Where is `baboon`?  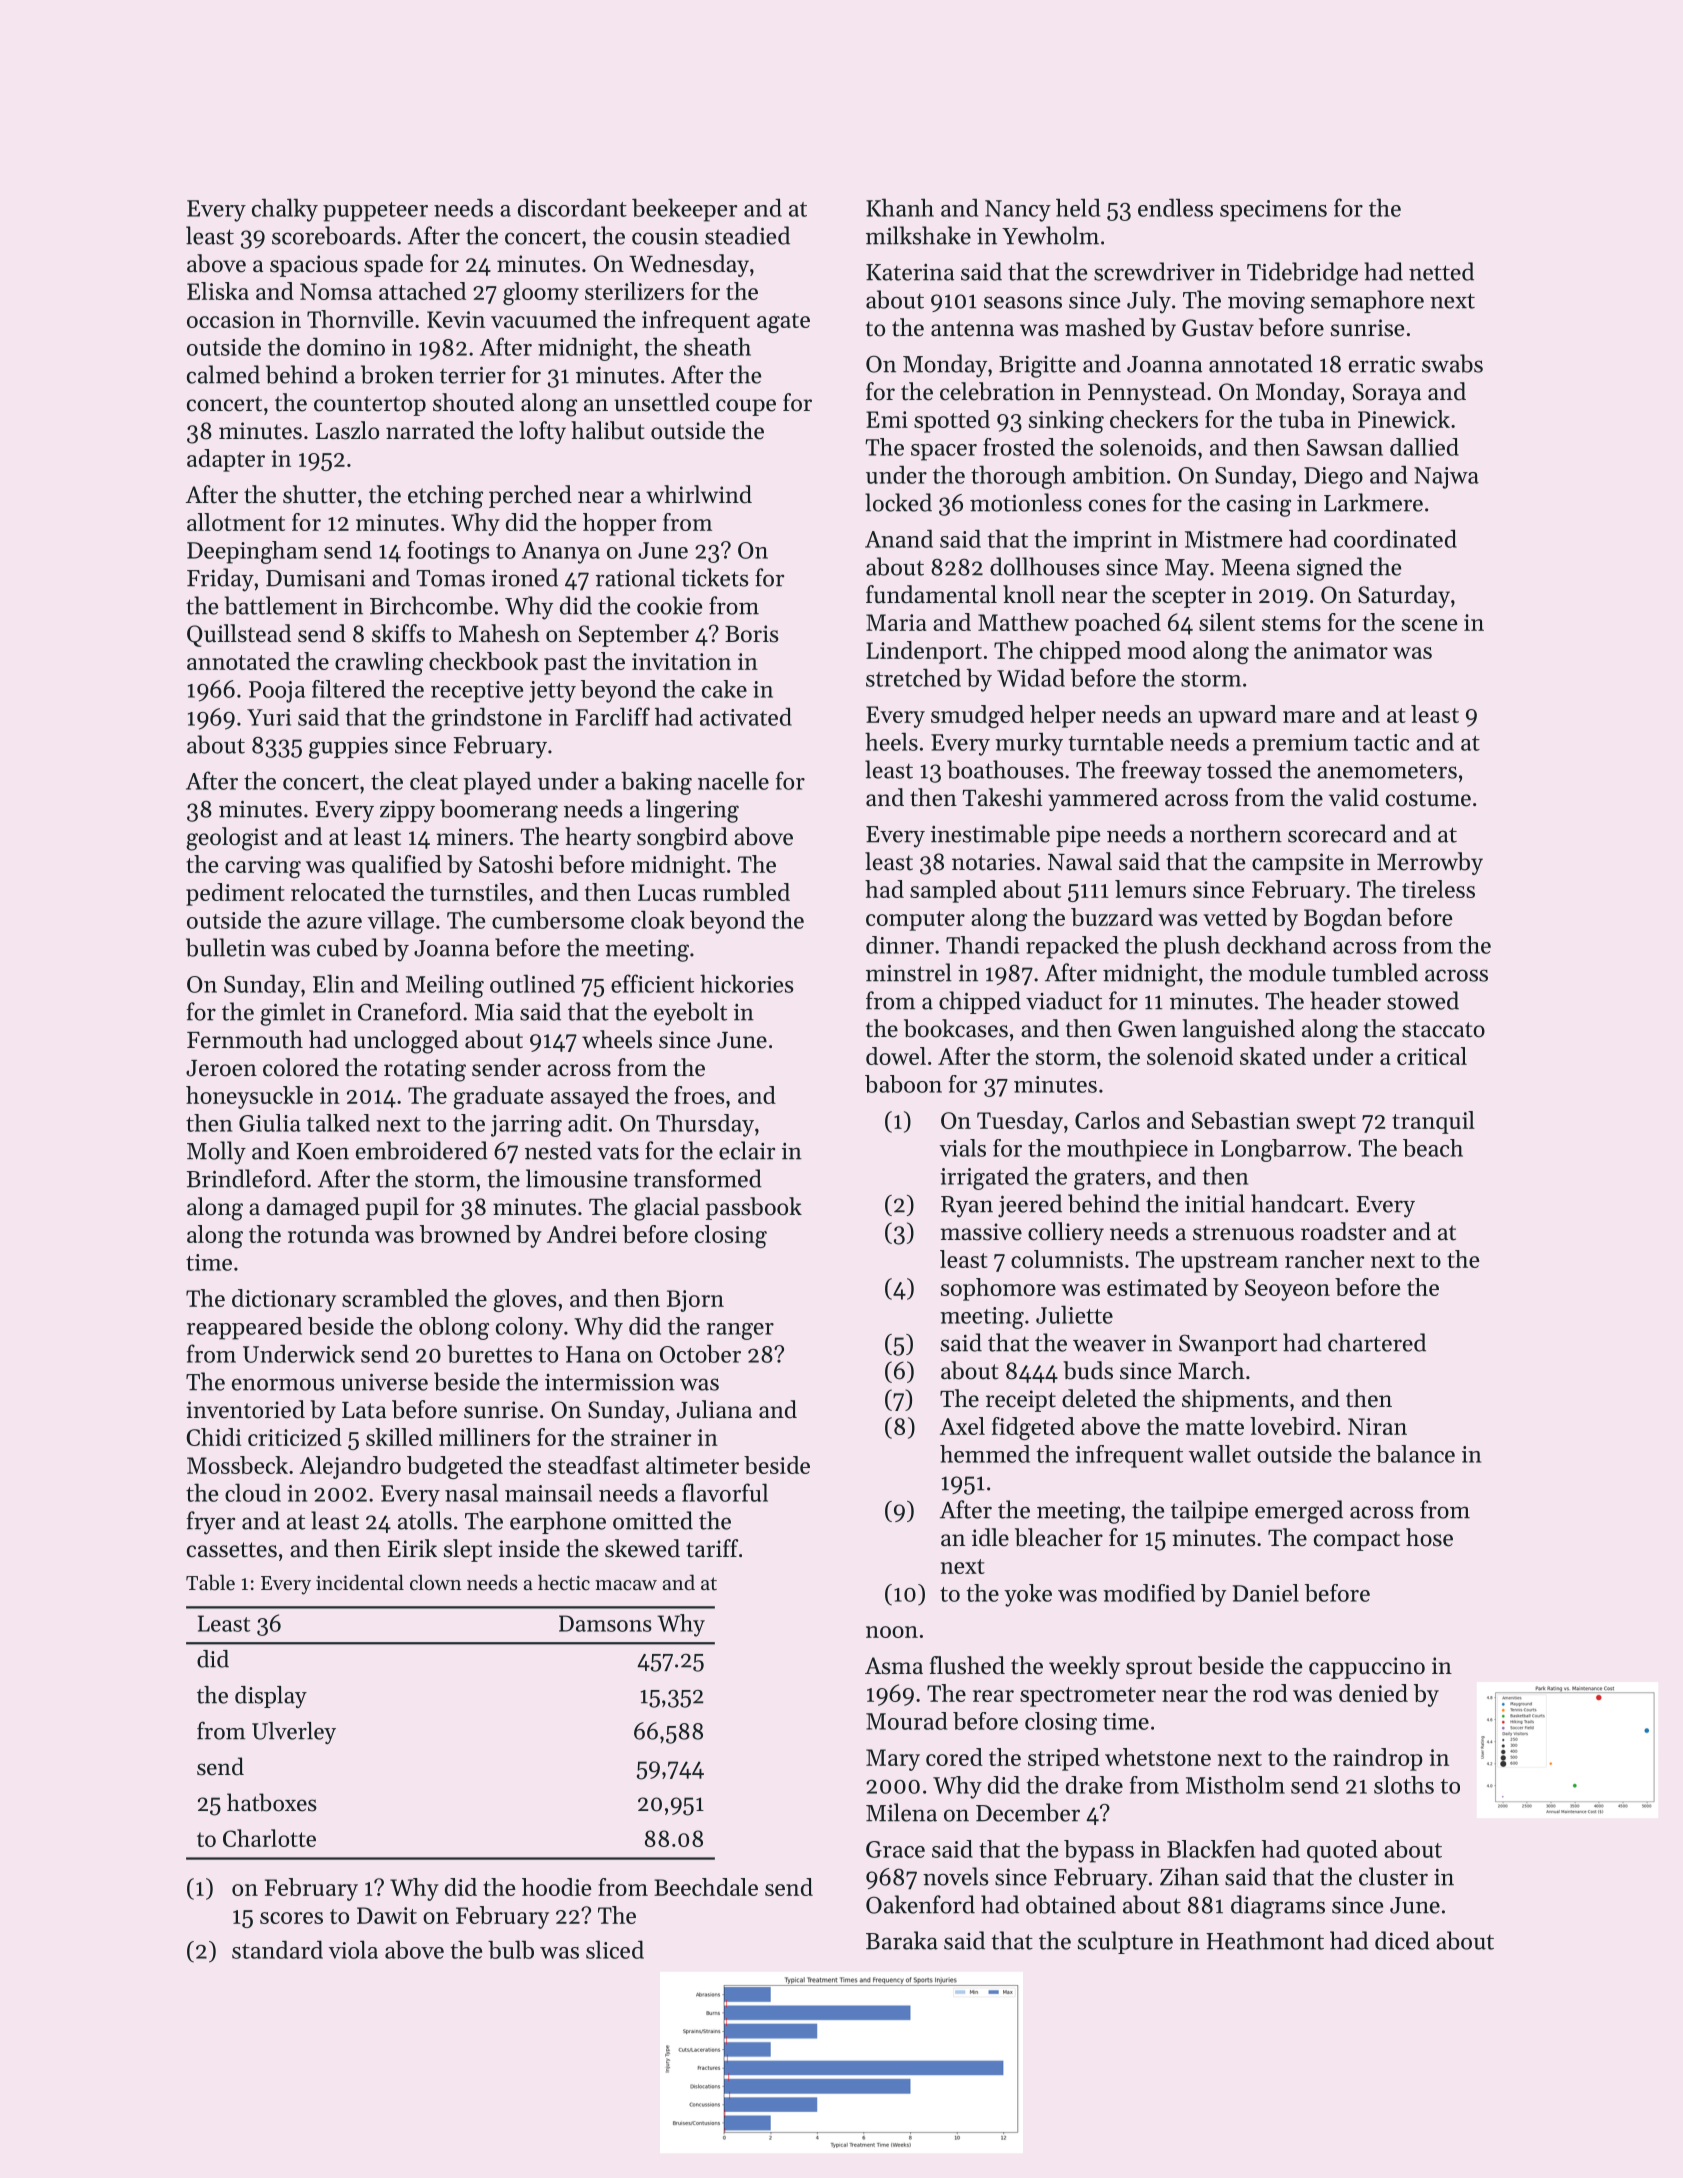 baboon is located at coordinates (903, 1084).
